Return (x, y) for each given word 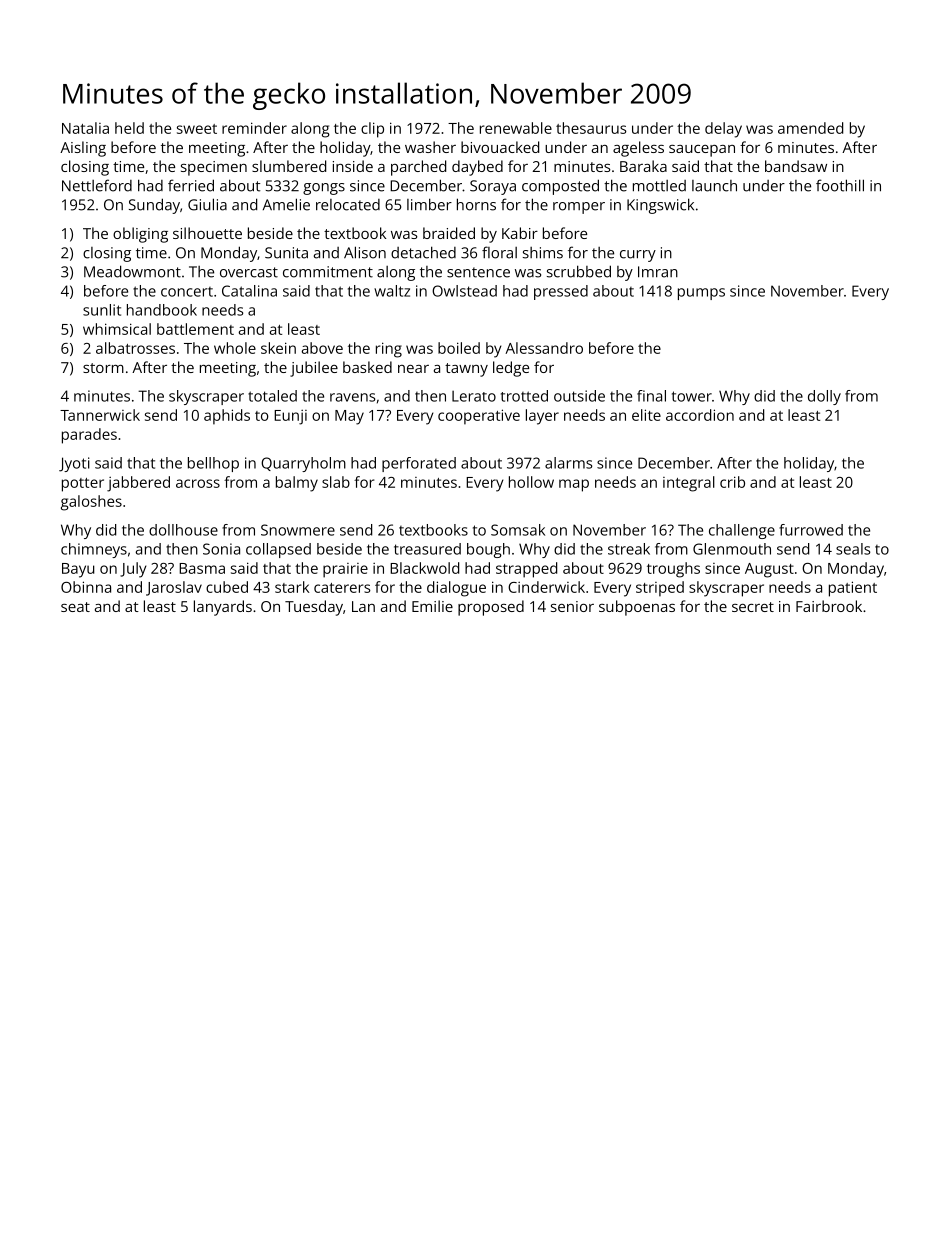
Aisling (83, 149)
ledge (511, 369)
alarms (568, 463)
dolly (824, 397)
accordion (700, 415)
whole (235, 348)
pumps (701, 294)
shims (543, 253)
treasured (427, 549)
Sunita (286, 253)
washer (430, 147)
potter (83, 485)
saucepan (702, 151)
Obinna (86, 587)
